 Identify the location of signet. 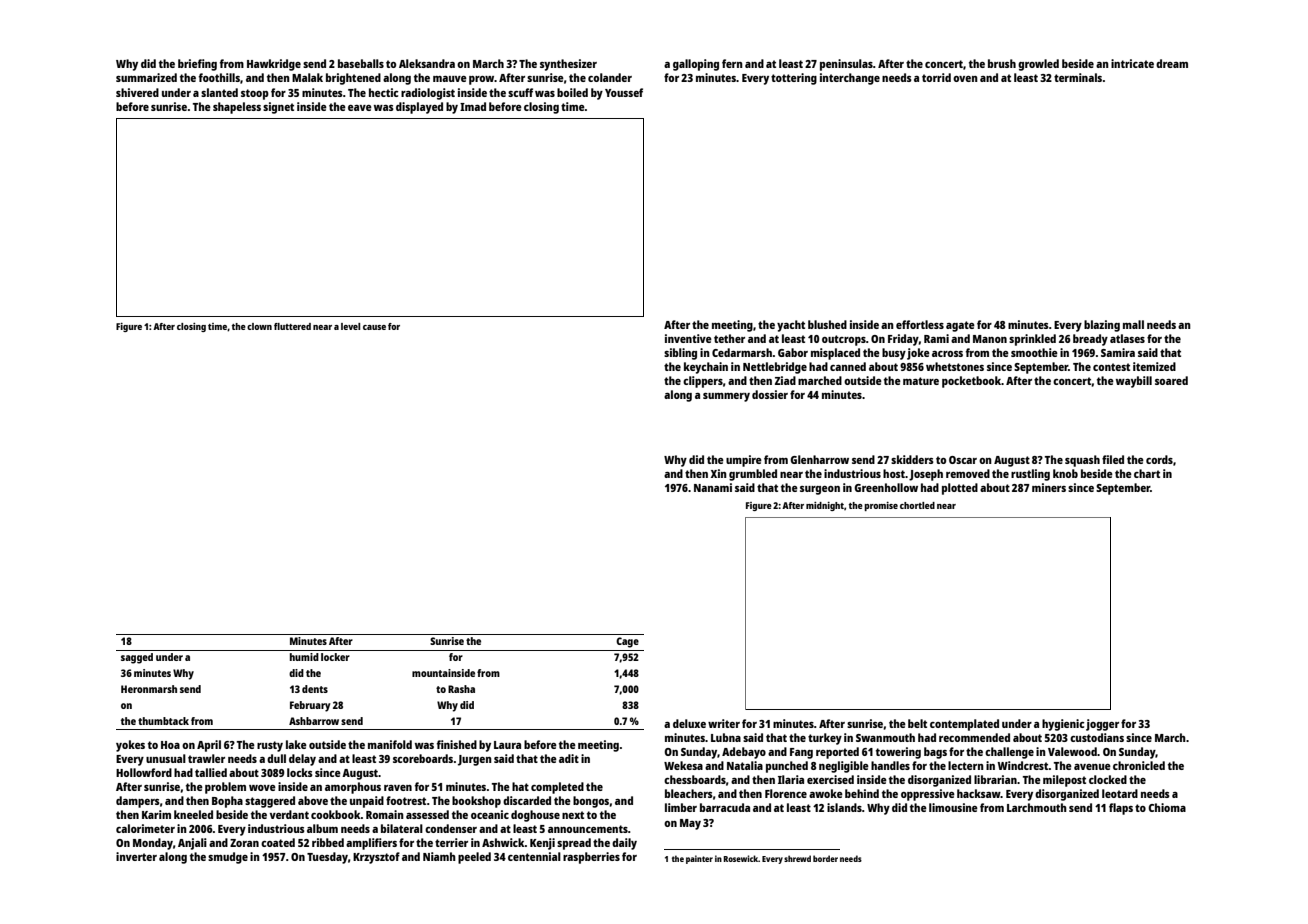
(278, 108).
